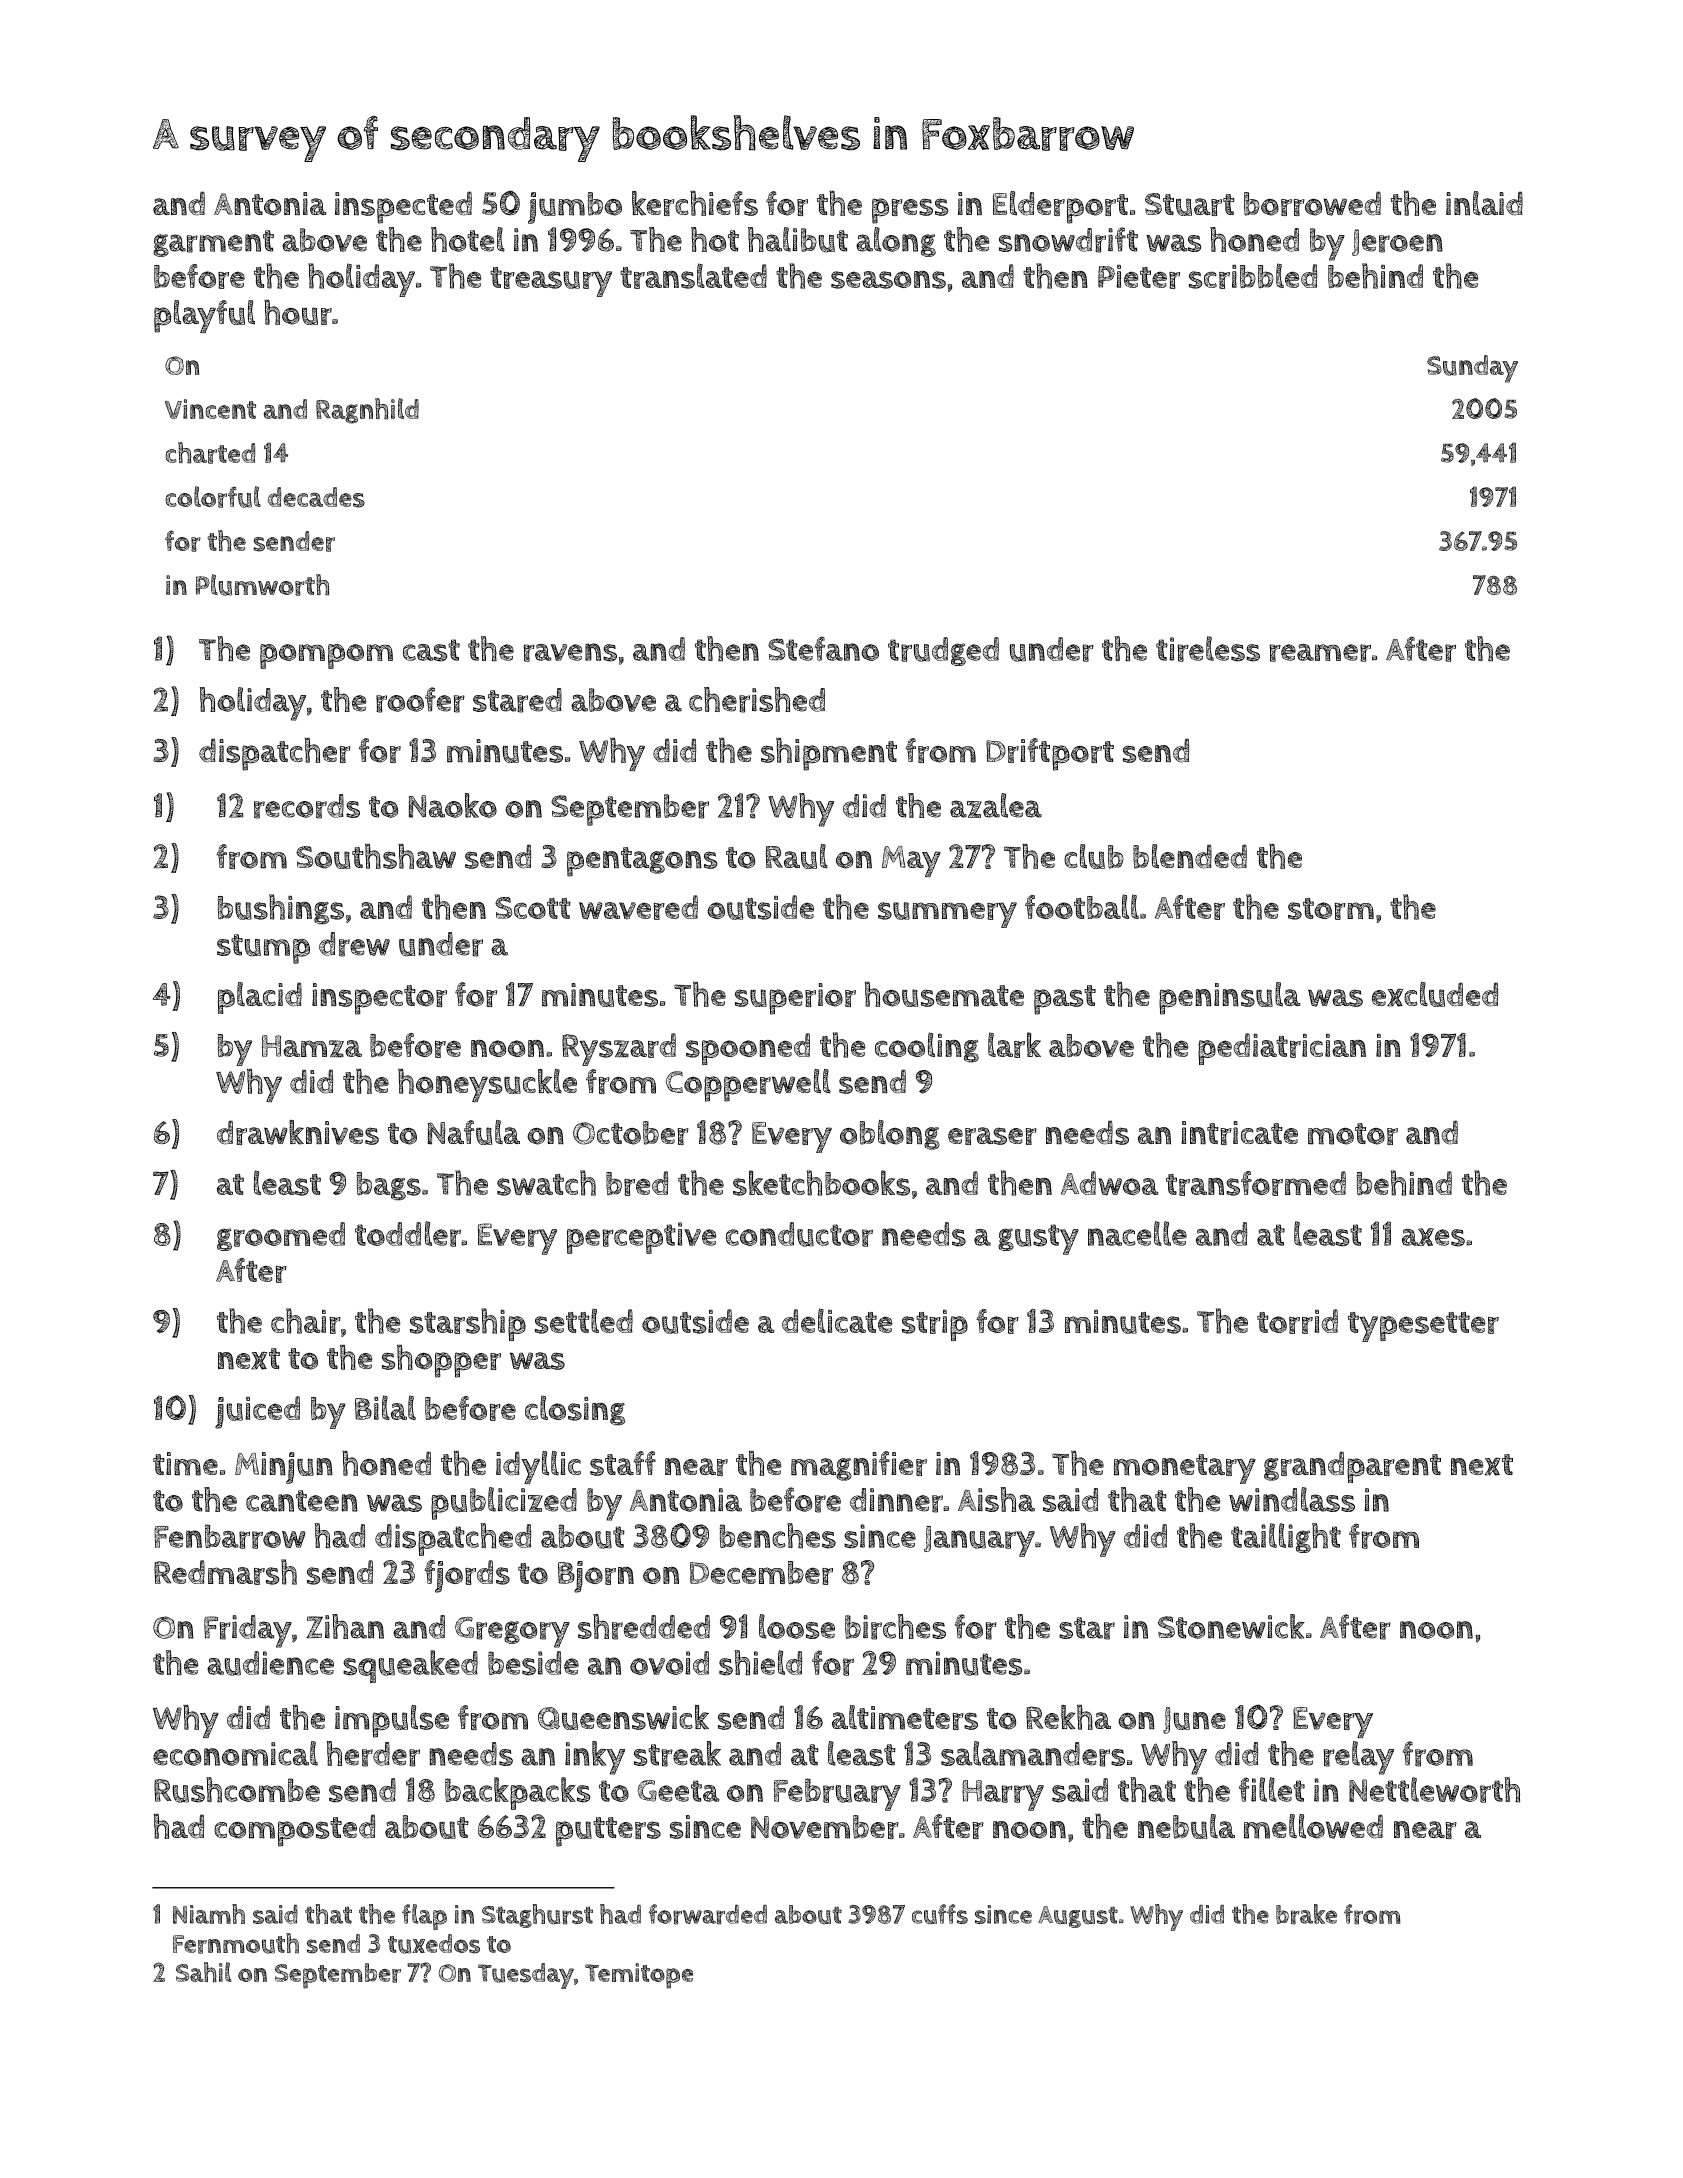 The image size is (1683, 2178). I want to click on Aisha, so click(996, 1499).
